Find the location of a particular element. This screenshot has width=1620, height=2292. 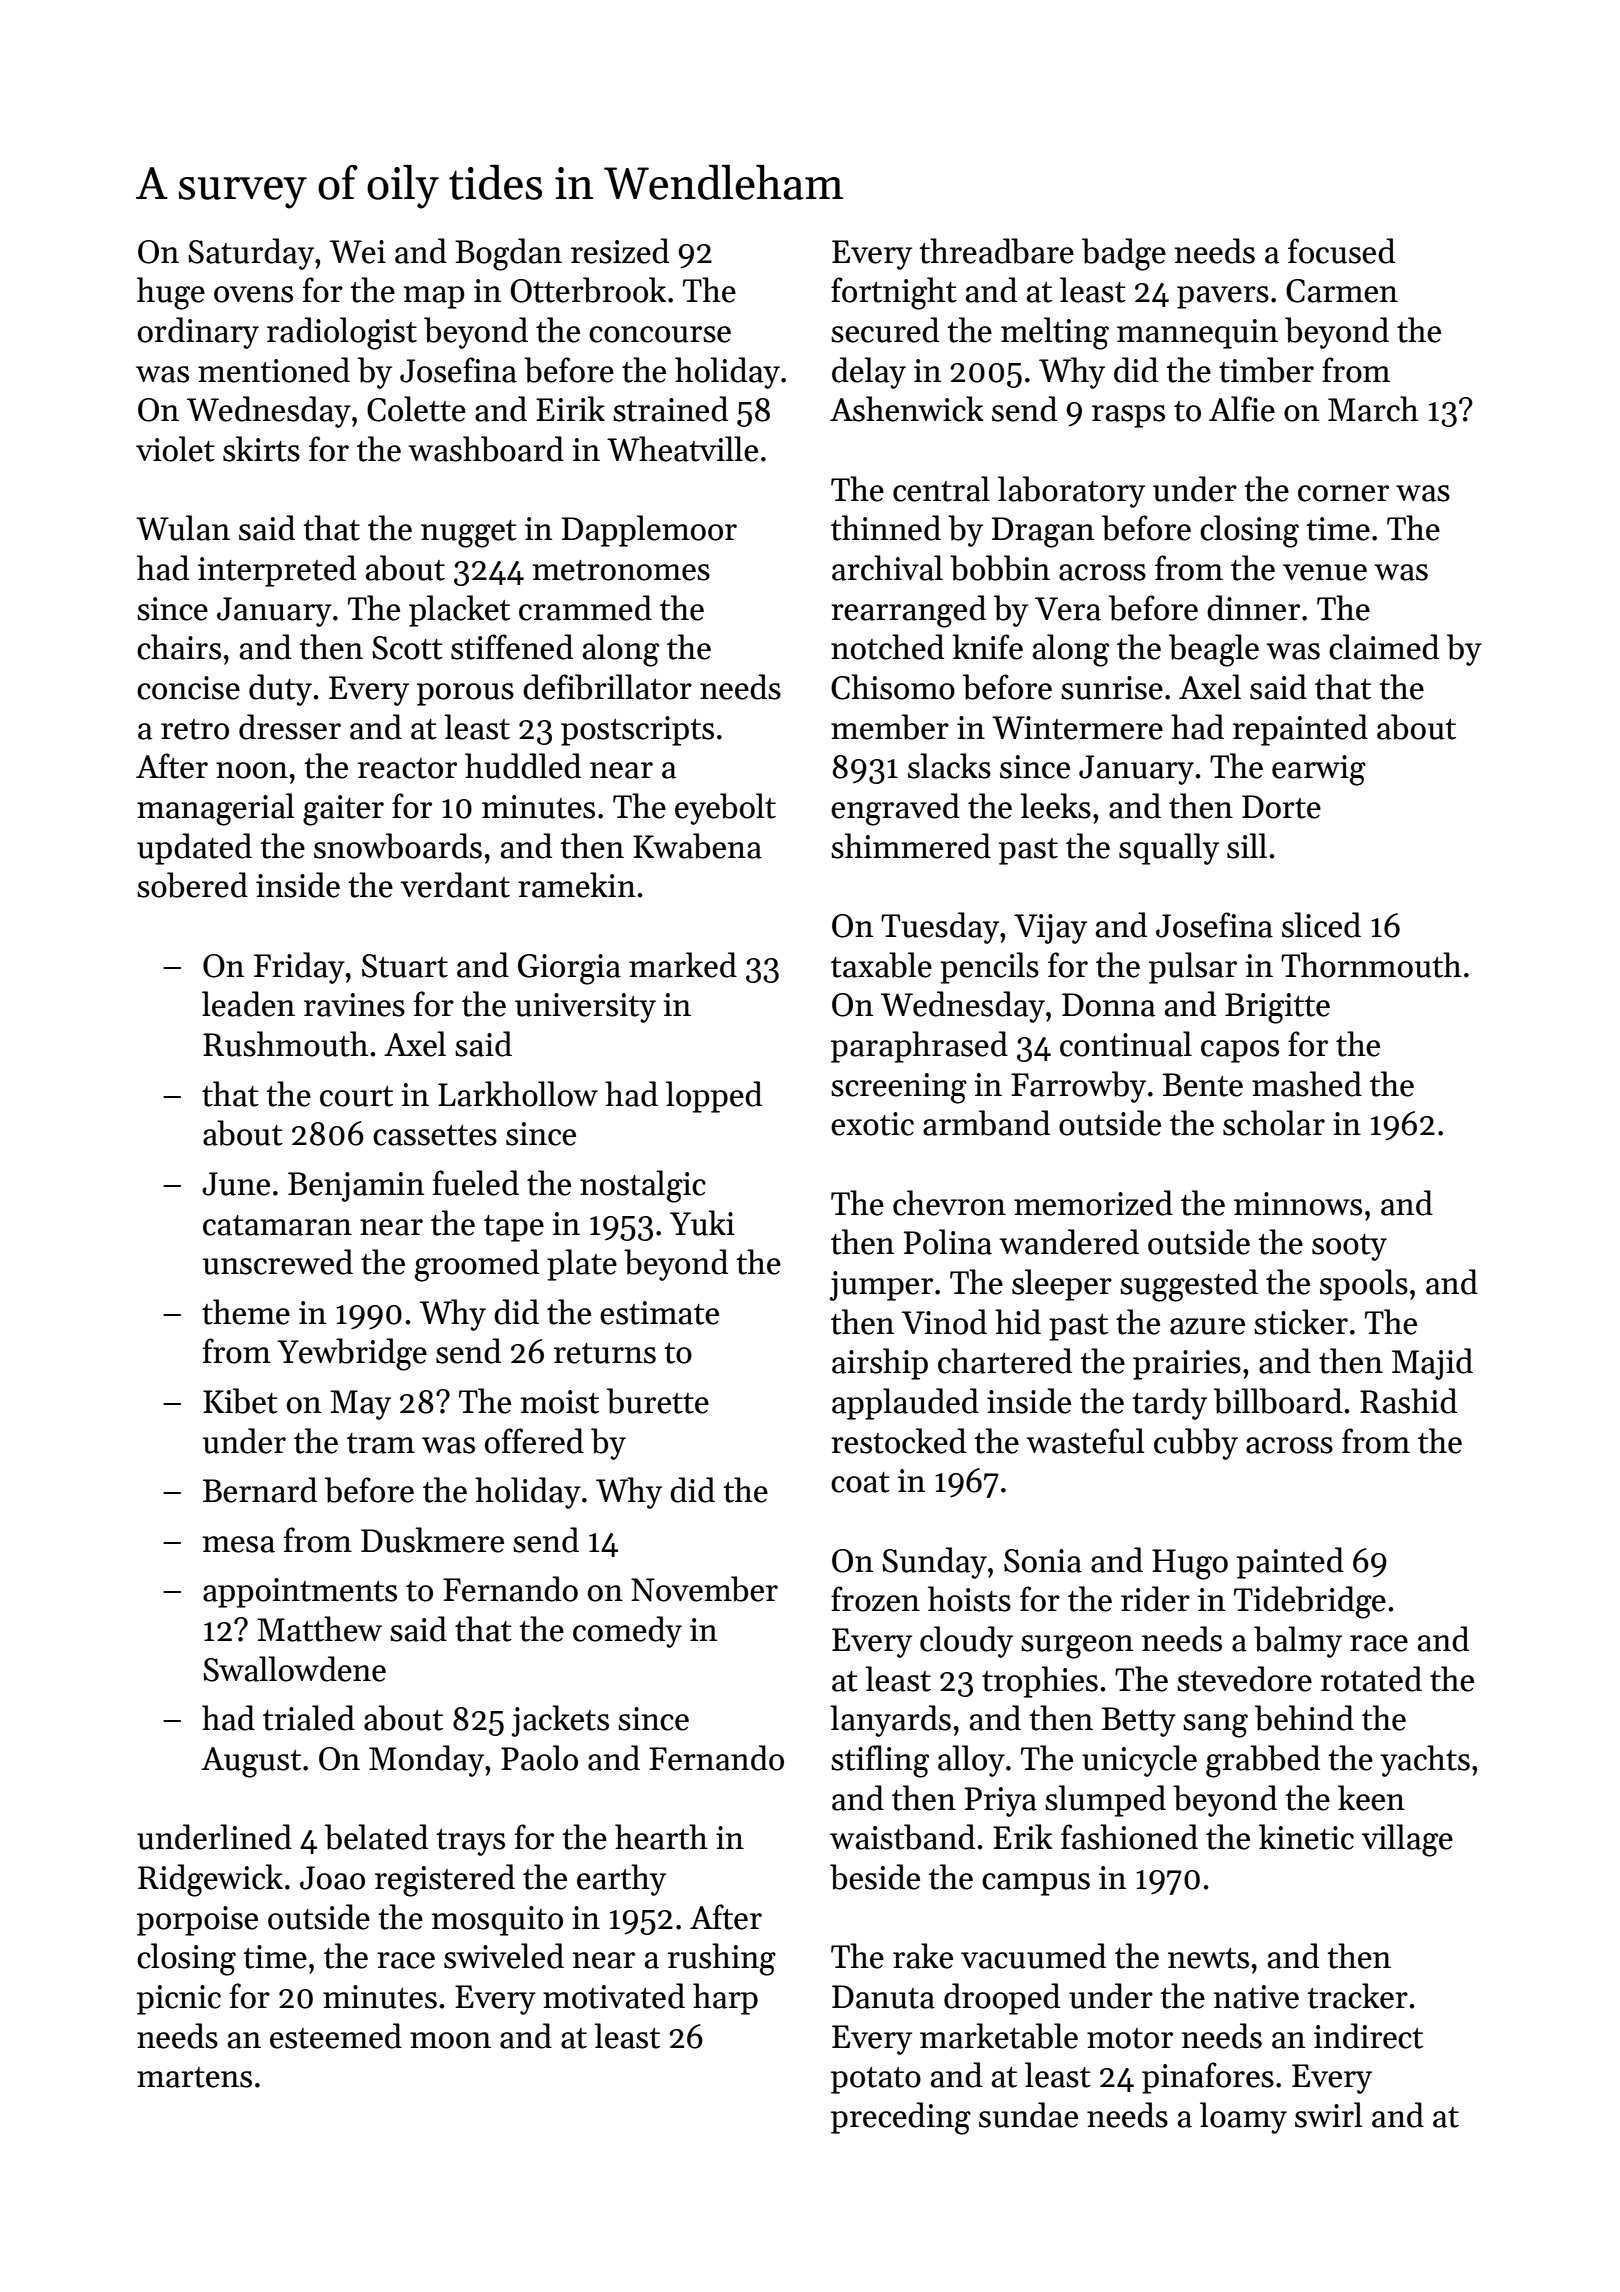

martens is located at coordinates (194, 2077).
